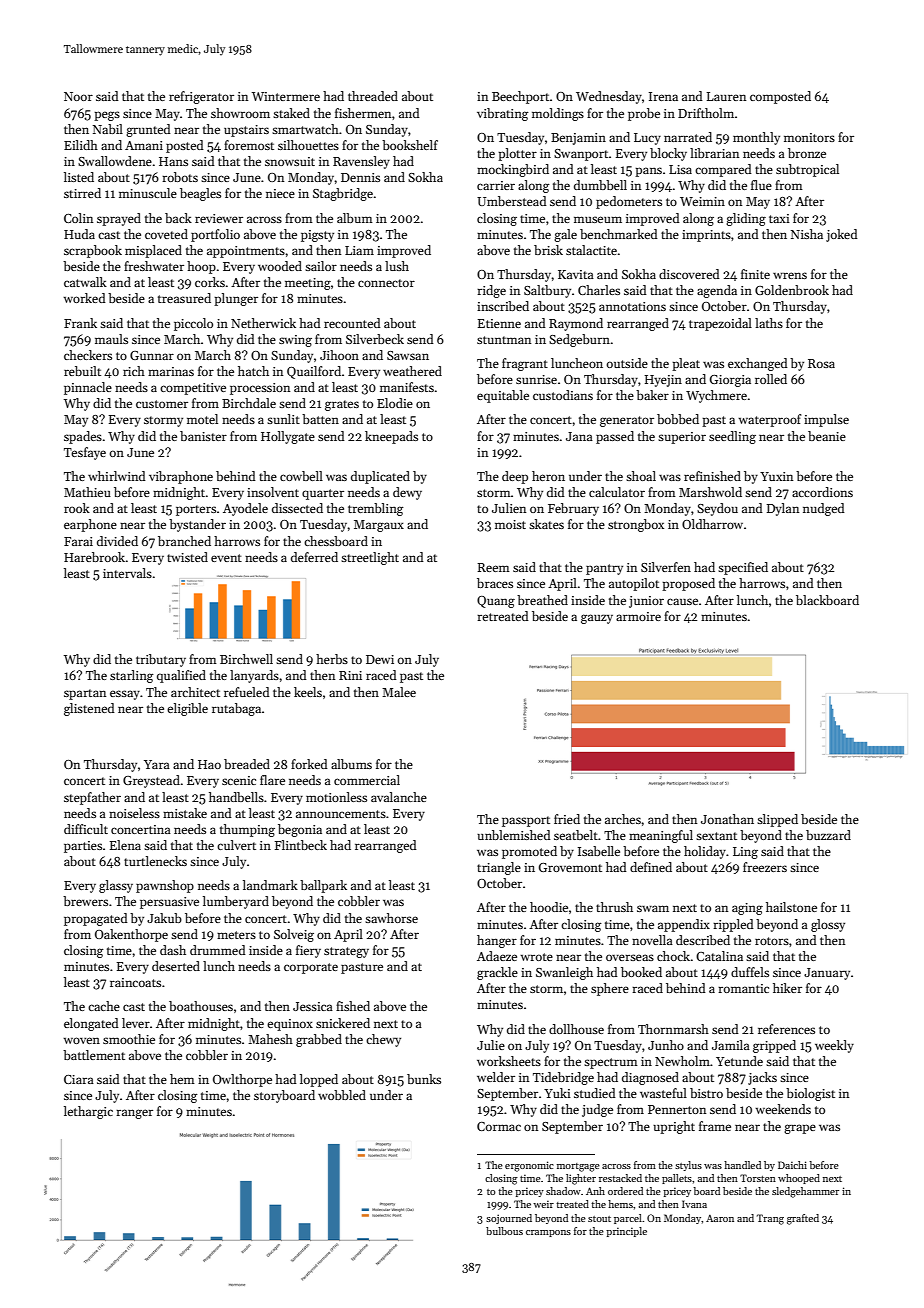 The image size is (924, 1308). I want to click on lumberyard, so click(236, 902).
